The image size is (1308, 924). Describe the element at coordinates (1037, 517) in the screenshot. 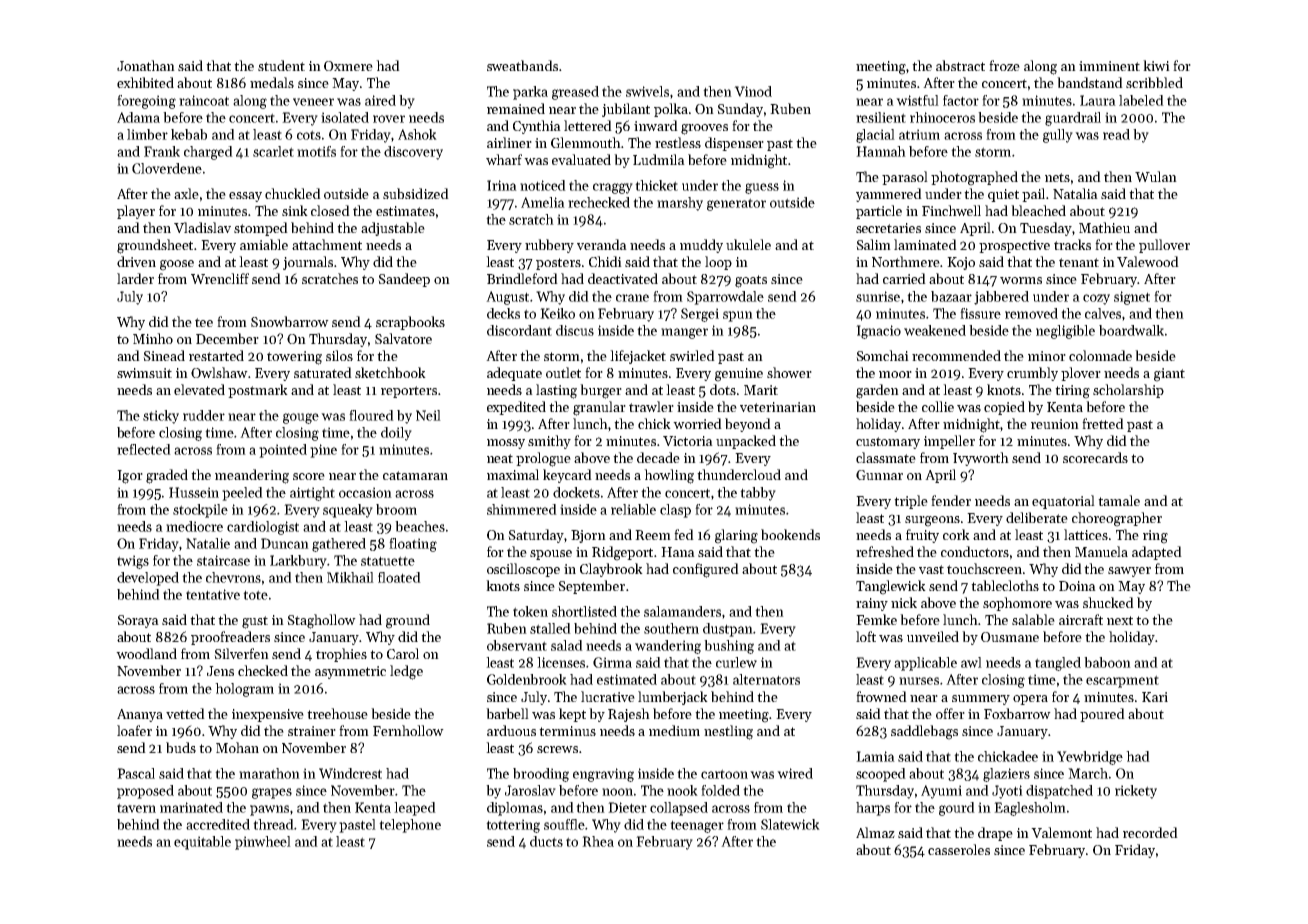

I see `deliberate` at that location.
